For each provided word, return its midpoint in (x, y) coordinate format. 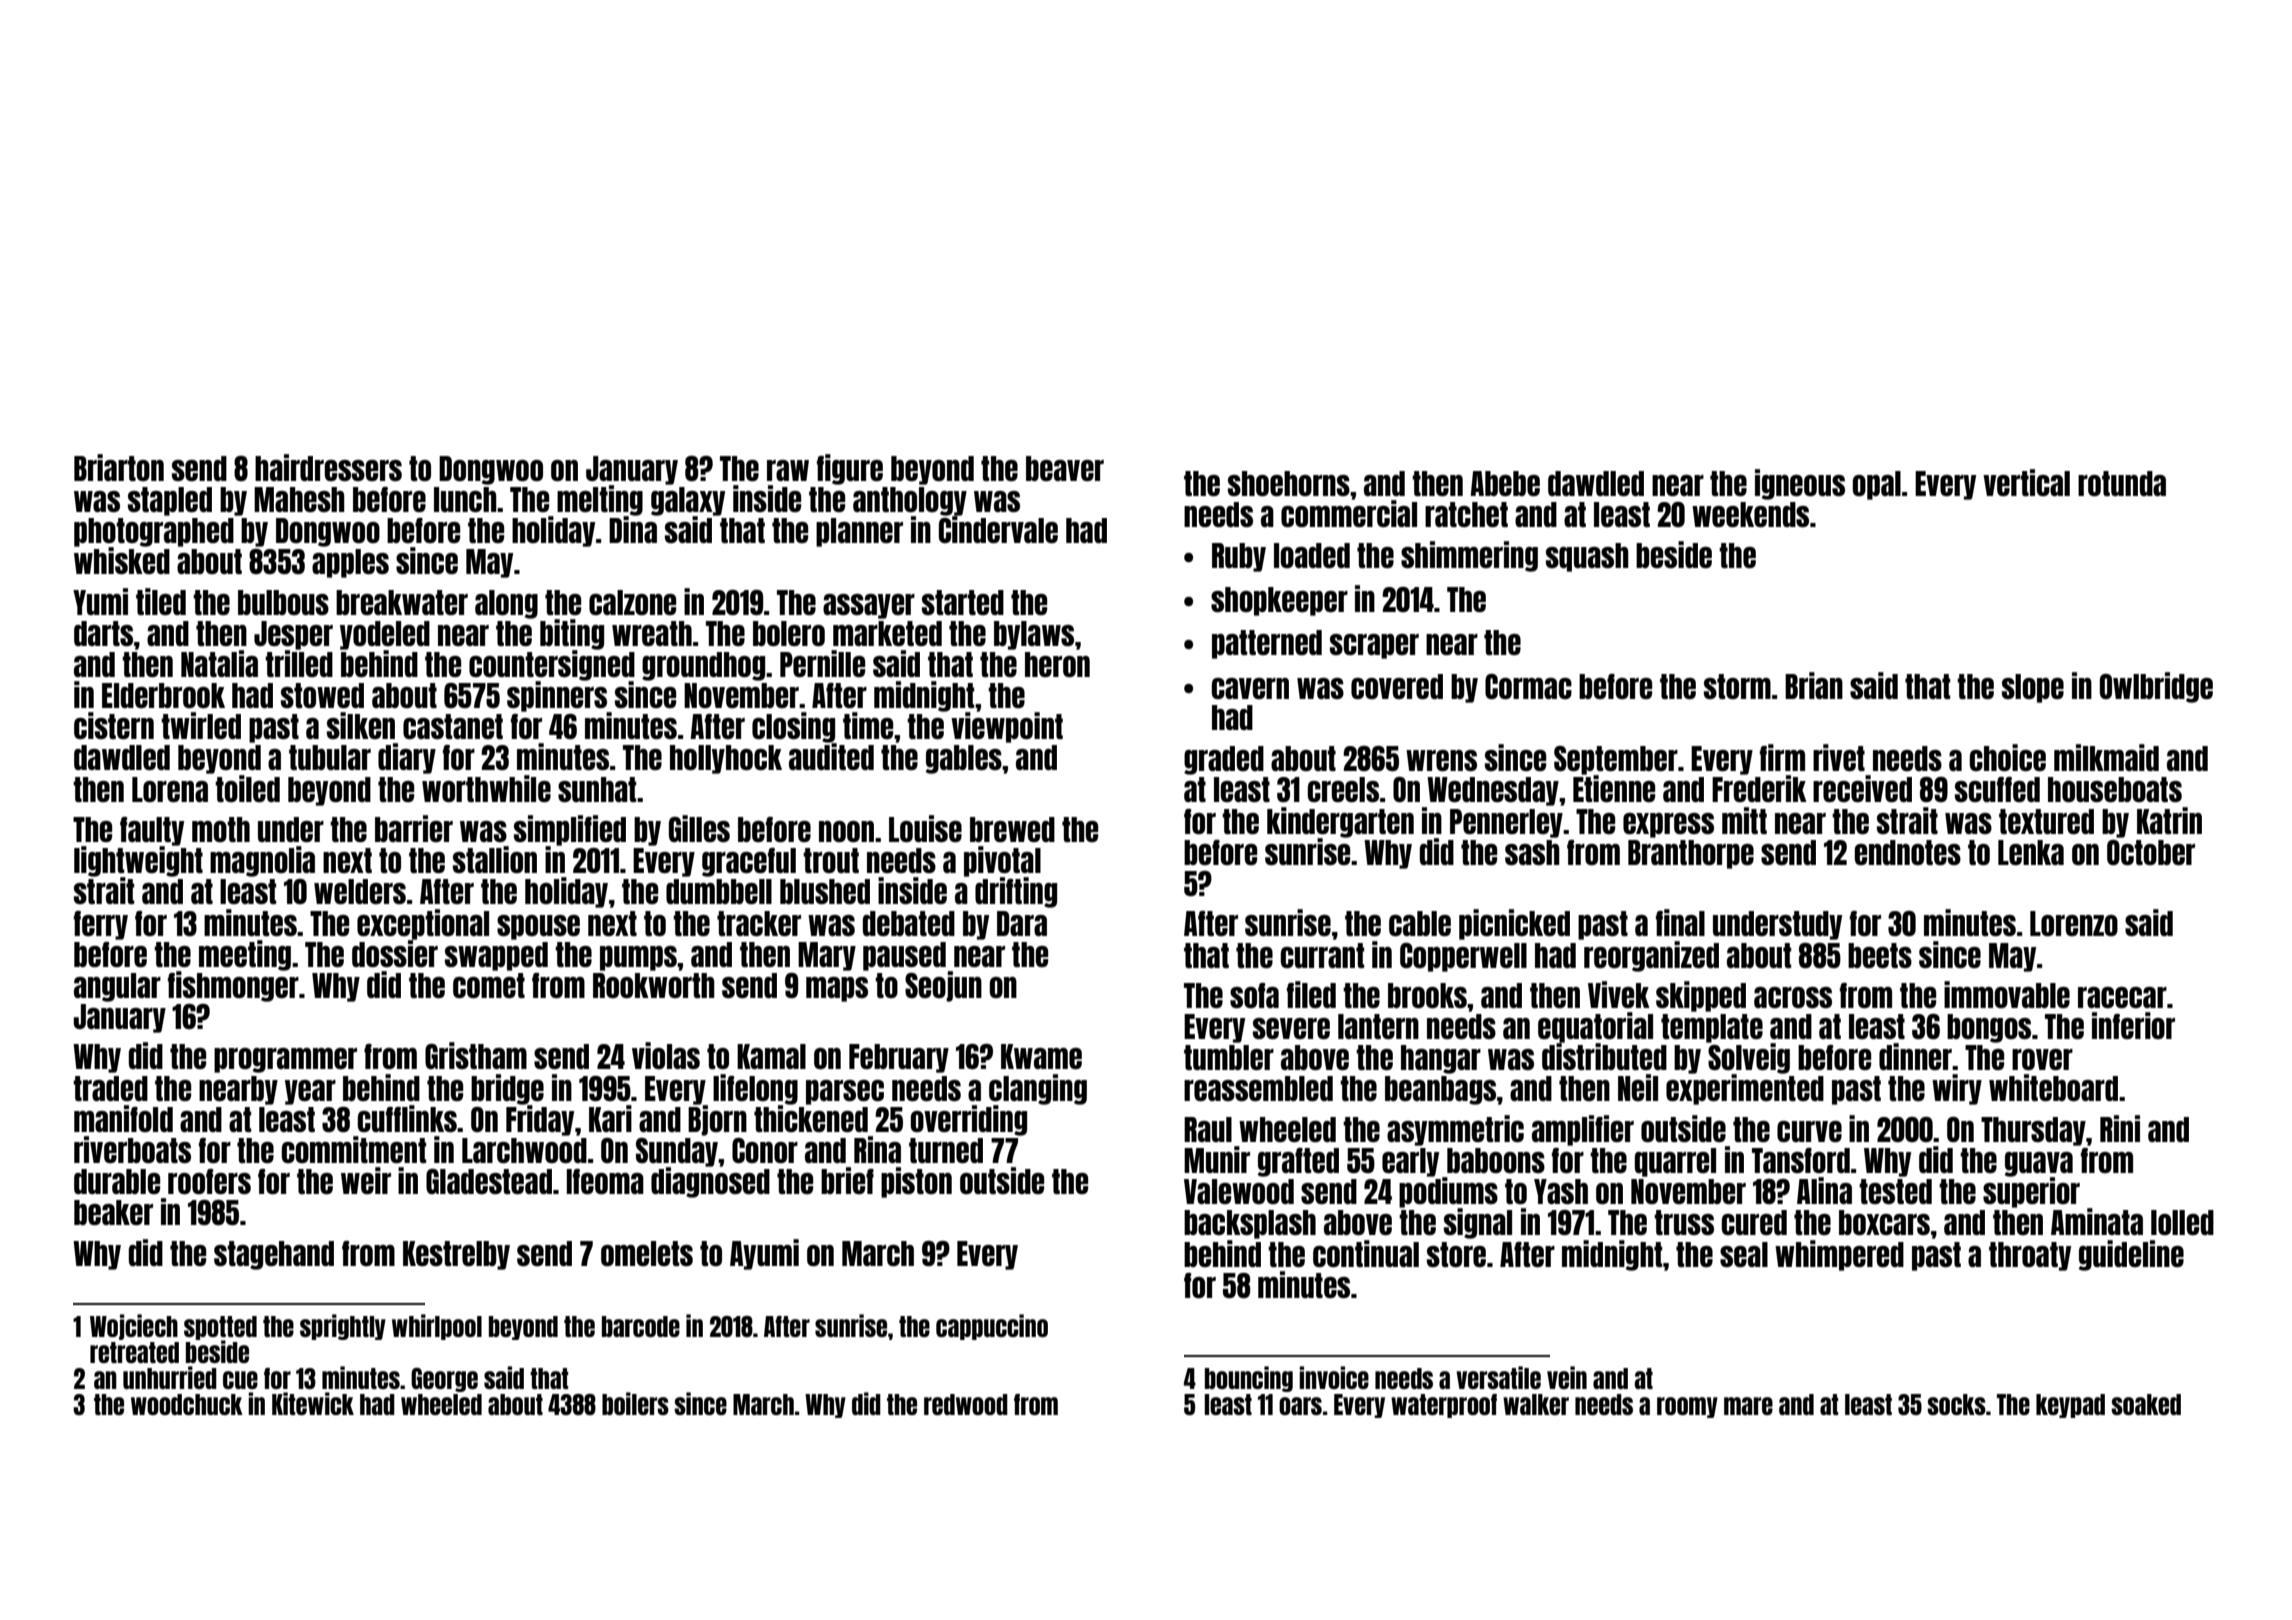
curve (1809, 1131)
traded (110, 1088)
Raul (1208, 1129)
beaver (1065, 468)
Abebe (1505, 483)
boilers (635, 1403)
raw (788, 470)
